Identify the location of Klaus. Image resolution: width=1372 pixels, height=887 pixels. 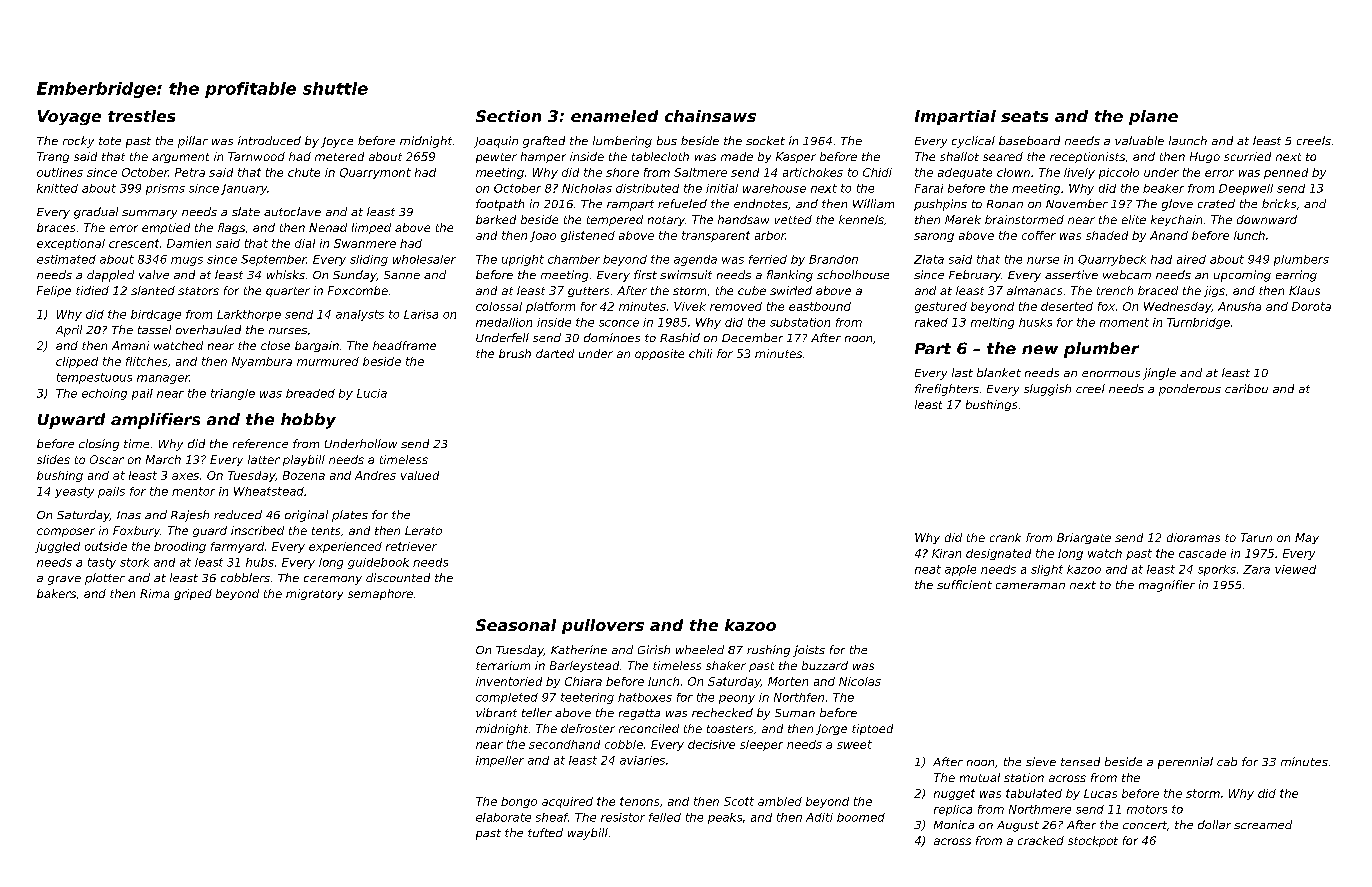
(1304, 290).
